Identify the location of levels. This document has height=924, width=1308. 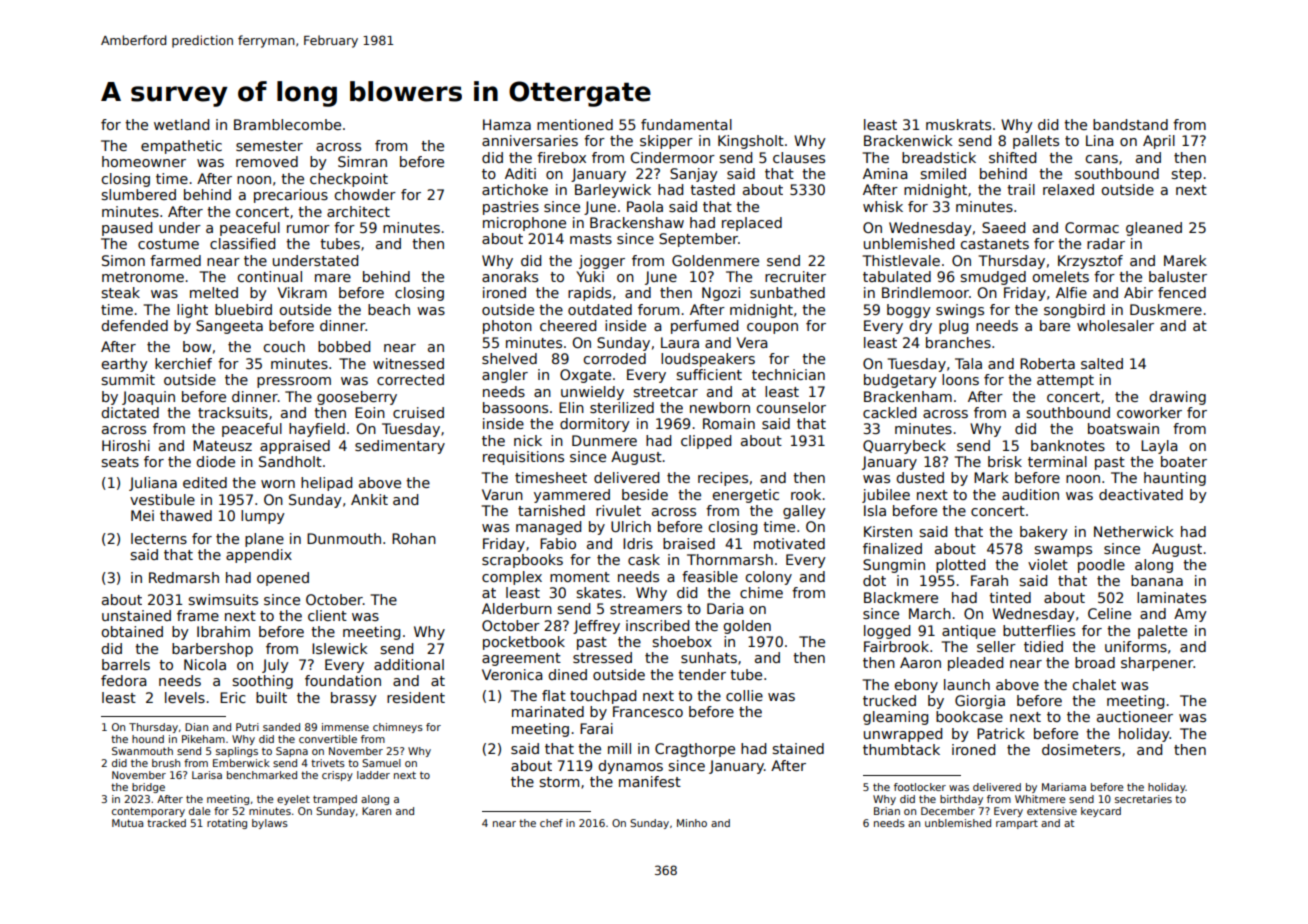
(185, 697).
